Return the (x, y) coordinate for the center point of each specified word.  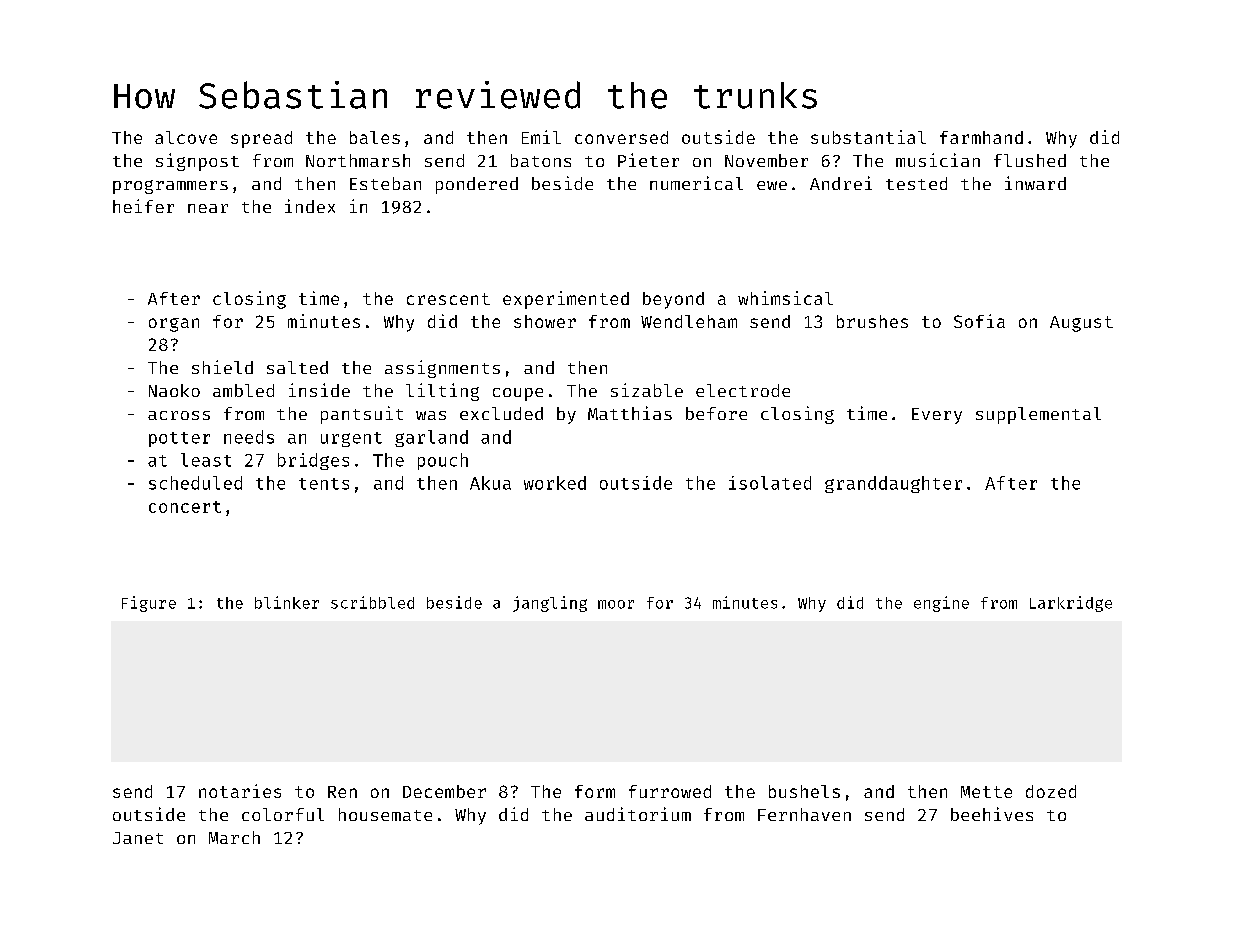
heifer (143, 206)
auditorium (638, 814)
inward (1035, 183)
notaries (240, 791)
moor (616, 604)
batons (541, 160)
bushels (804, 791)
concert (185, 507)
